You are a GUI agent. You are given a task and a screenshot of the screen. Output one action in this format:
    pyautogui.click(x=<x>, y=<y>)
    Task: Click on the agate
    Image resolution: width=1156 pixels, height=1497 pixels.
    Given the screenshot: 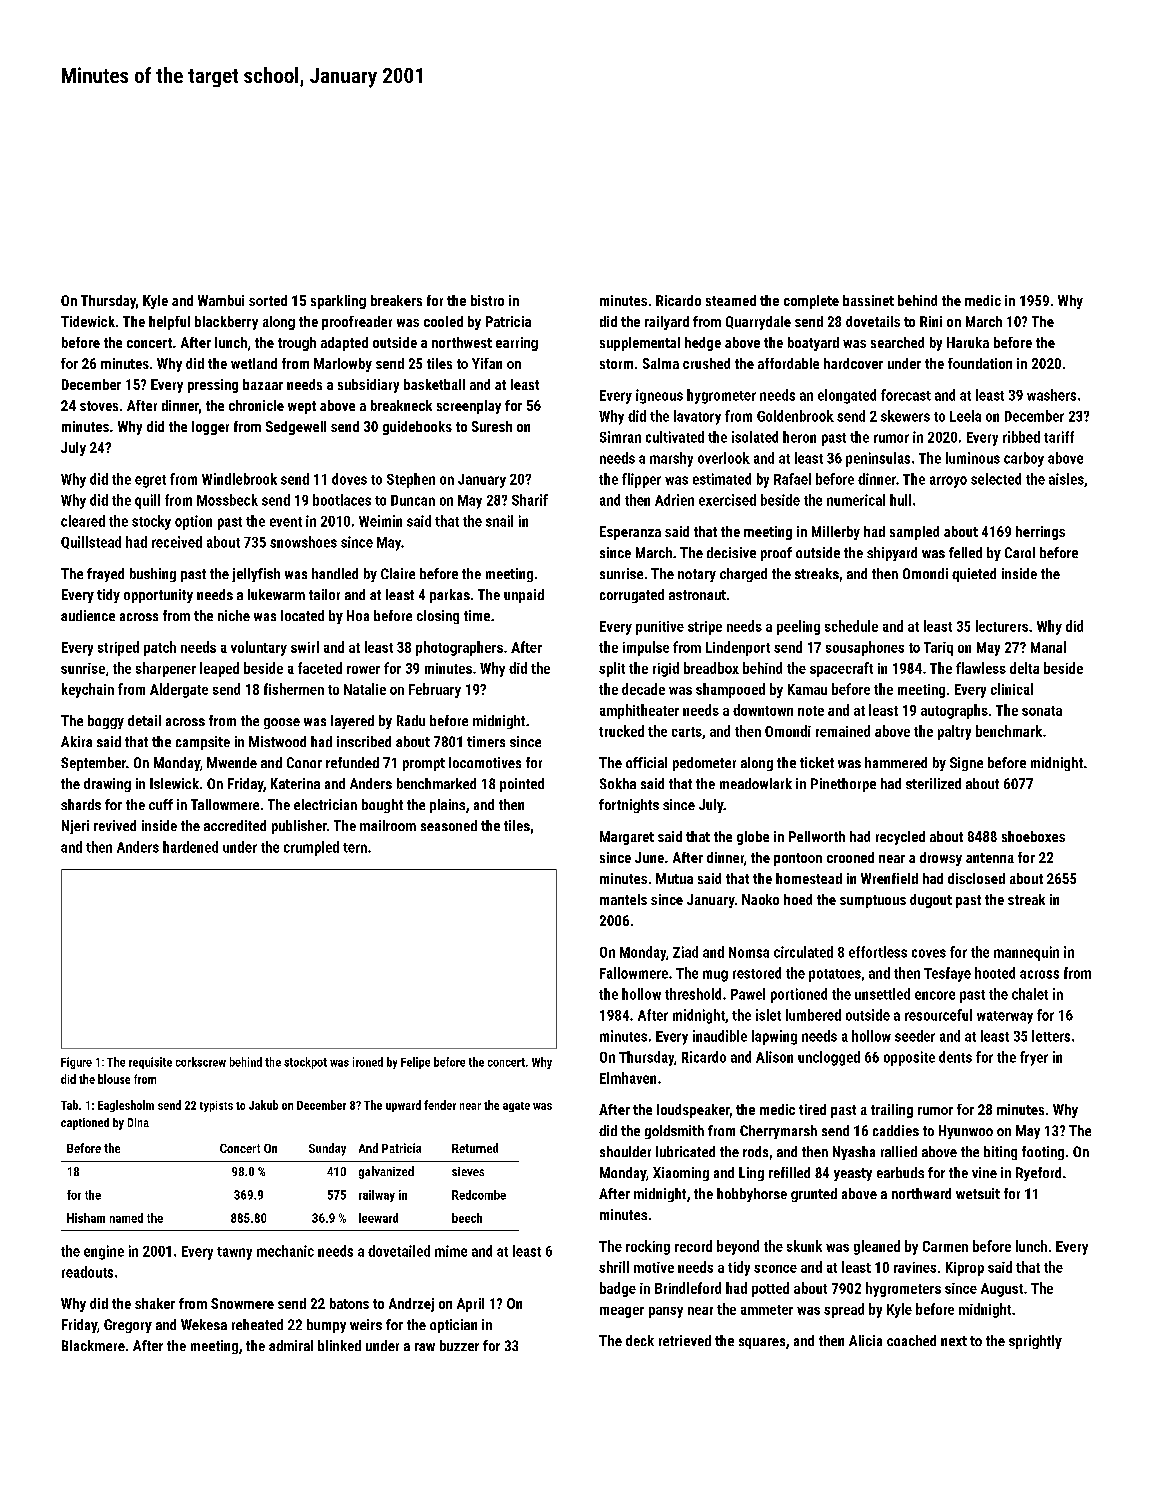 What is the action you would take?
    pyautogui.click(x=516, y=1107)
